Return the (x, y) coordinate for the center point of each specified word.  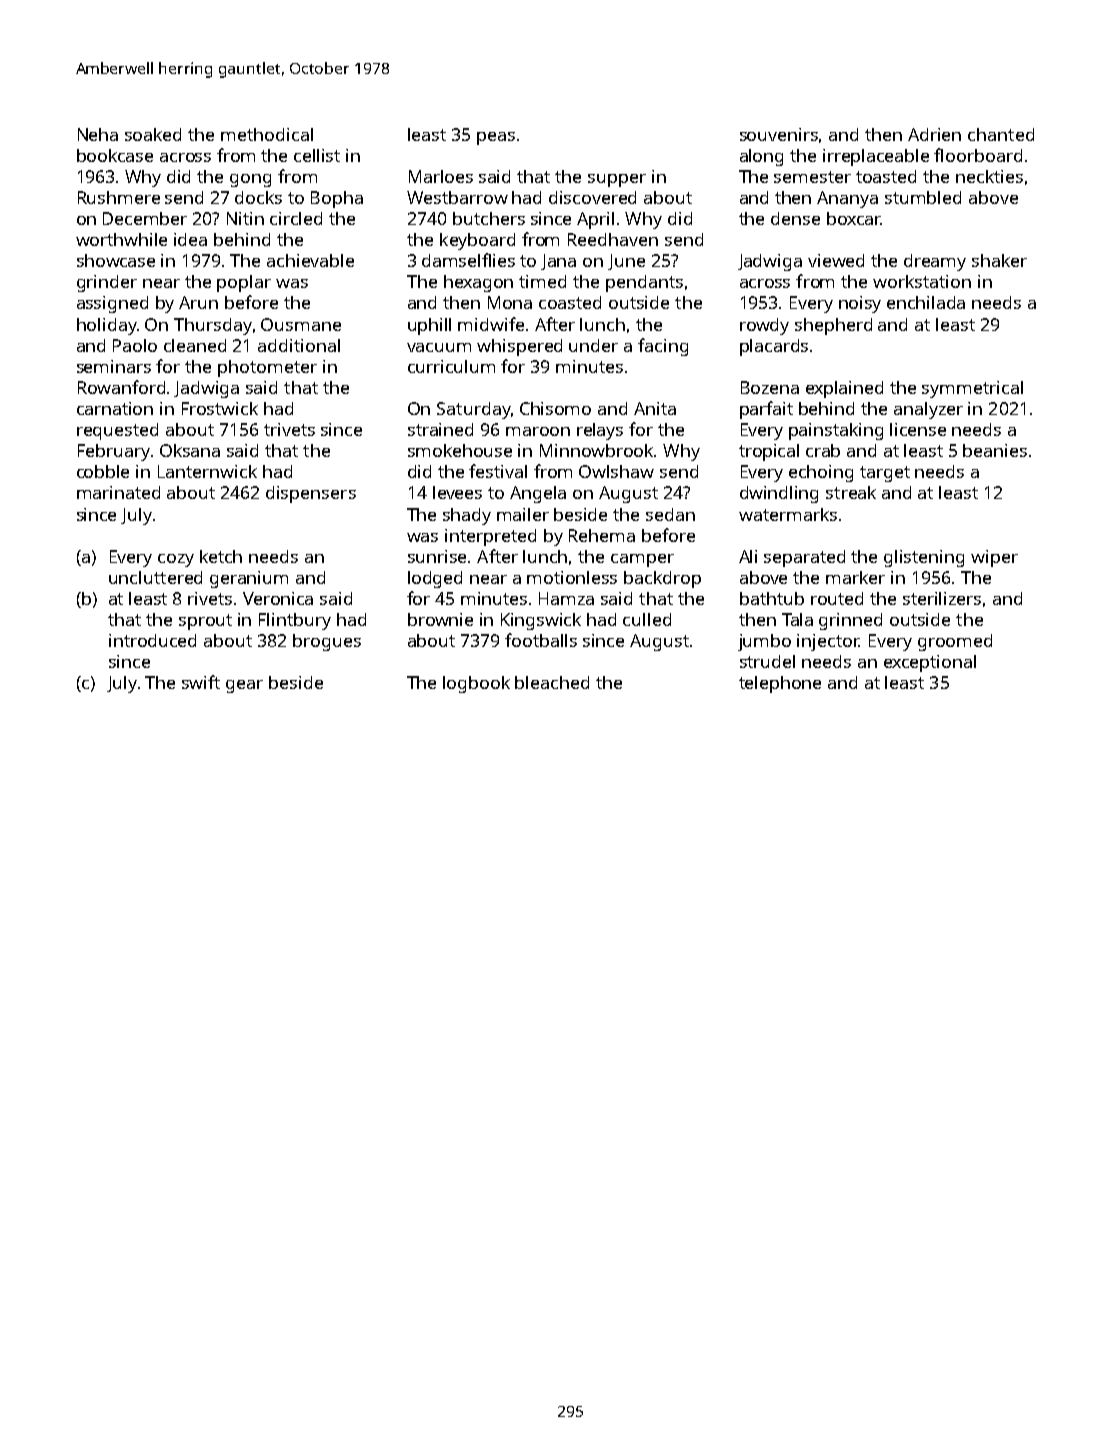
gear (244, 686)
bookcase (115, 155)
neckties (989, 176)
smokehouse (460, 450)
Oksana (190, 450)
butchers (489, 218)
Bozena (770, 387)
